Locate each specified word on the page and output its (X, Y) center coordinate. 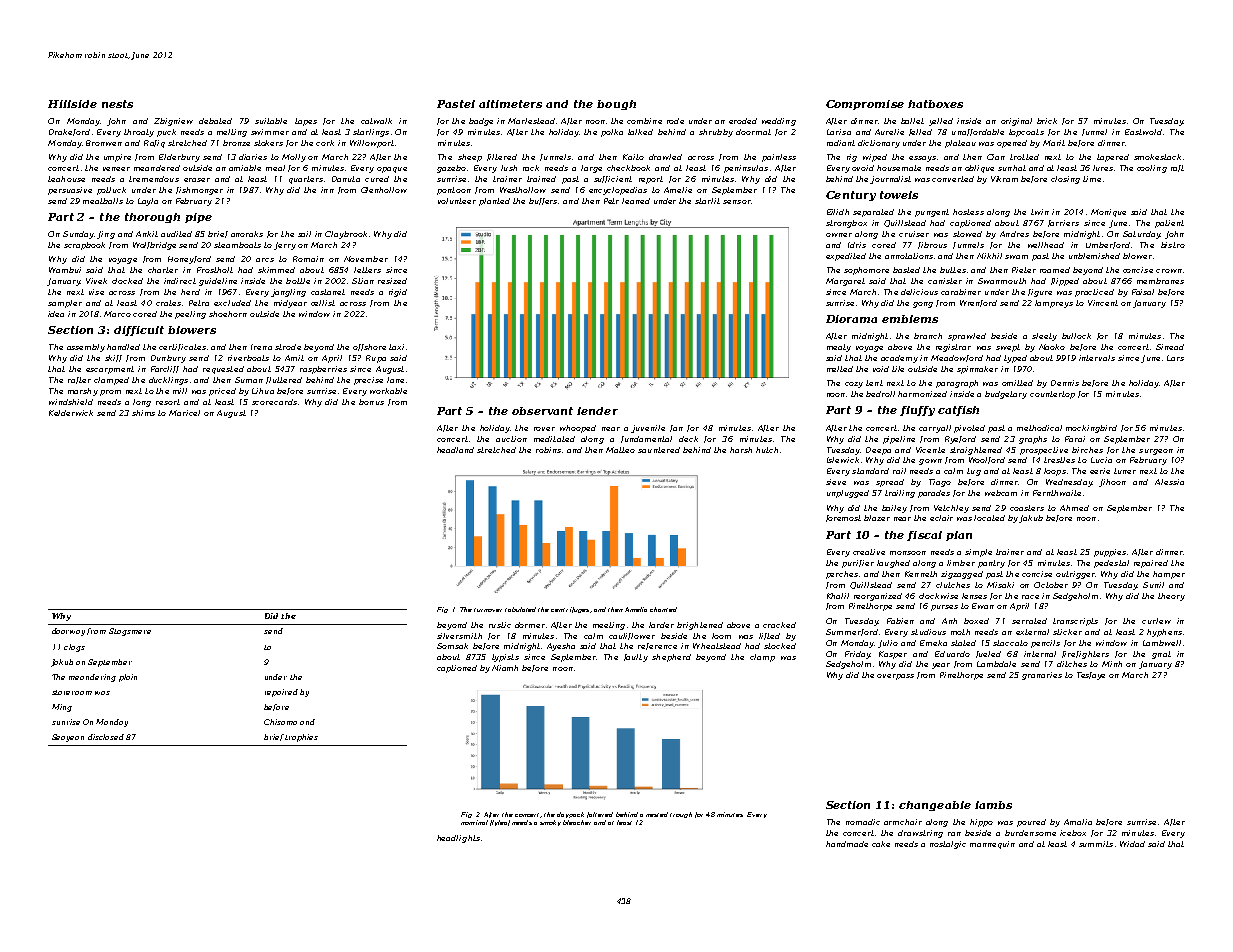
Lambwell (1162, 643)
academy (899, 359)
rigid (398, 293)
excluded (232, 303)
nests (117, 104)
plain (128, 678)
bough (616, 105)
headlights (458, 839)
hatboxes (935, 104)
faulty (636, 658)
